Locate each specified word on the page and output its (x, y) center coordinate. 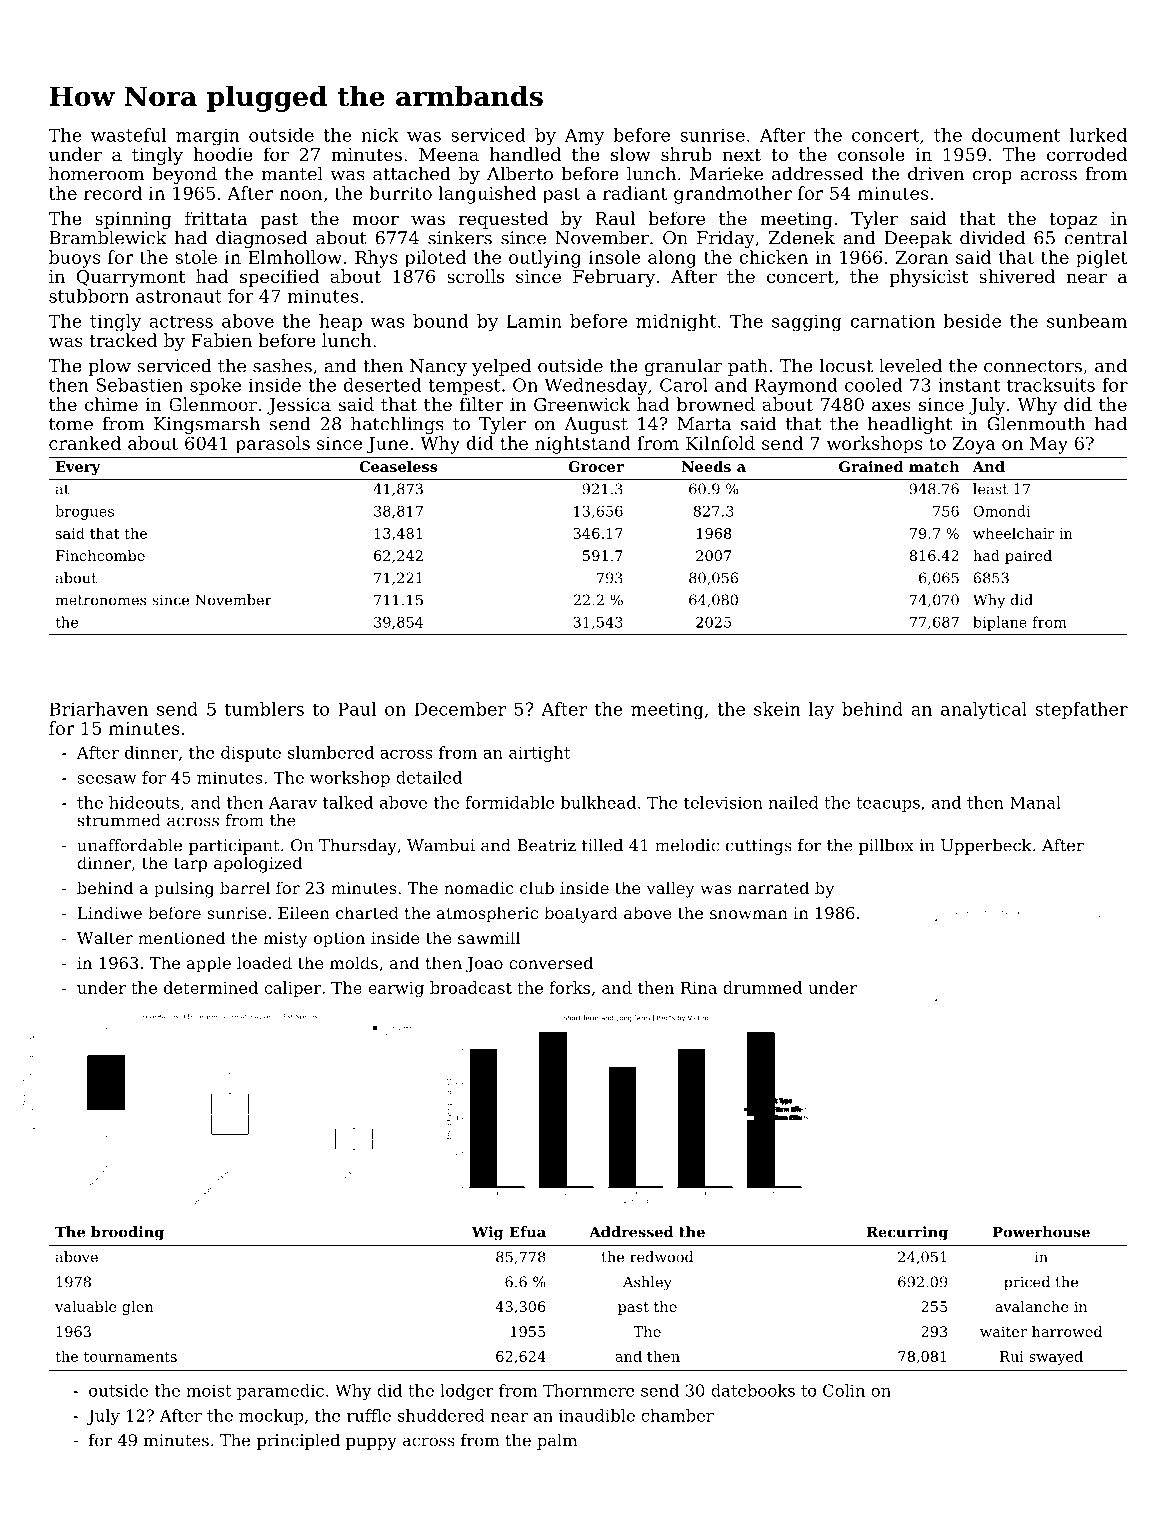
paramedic (280, 1392)
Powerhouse (1041, 1232)
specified (279, 278)
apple (209, 964)
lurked (1098, 135)
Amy (584, 137)
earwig (396, 990)
